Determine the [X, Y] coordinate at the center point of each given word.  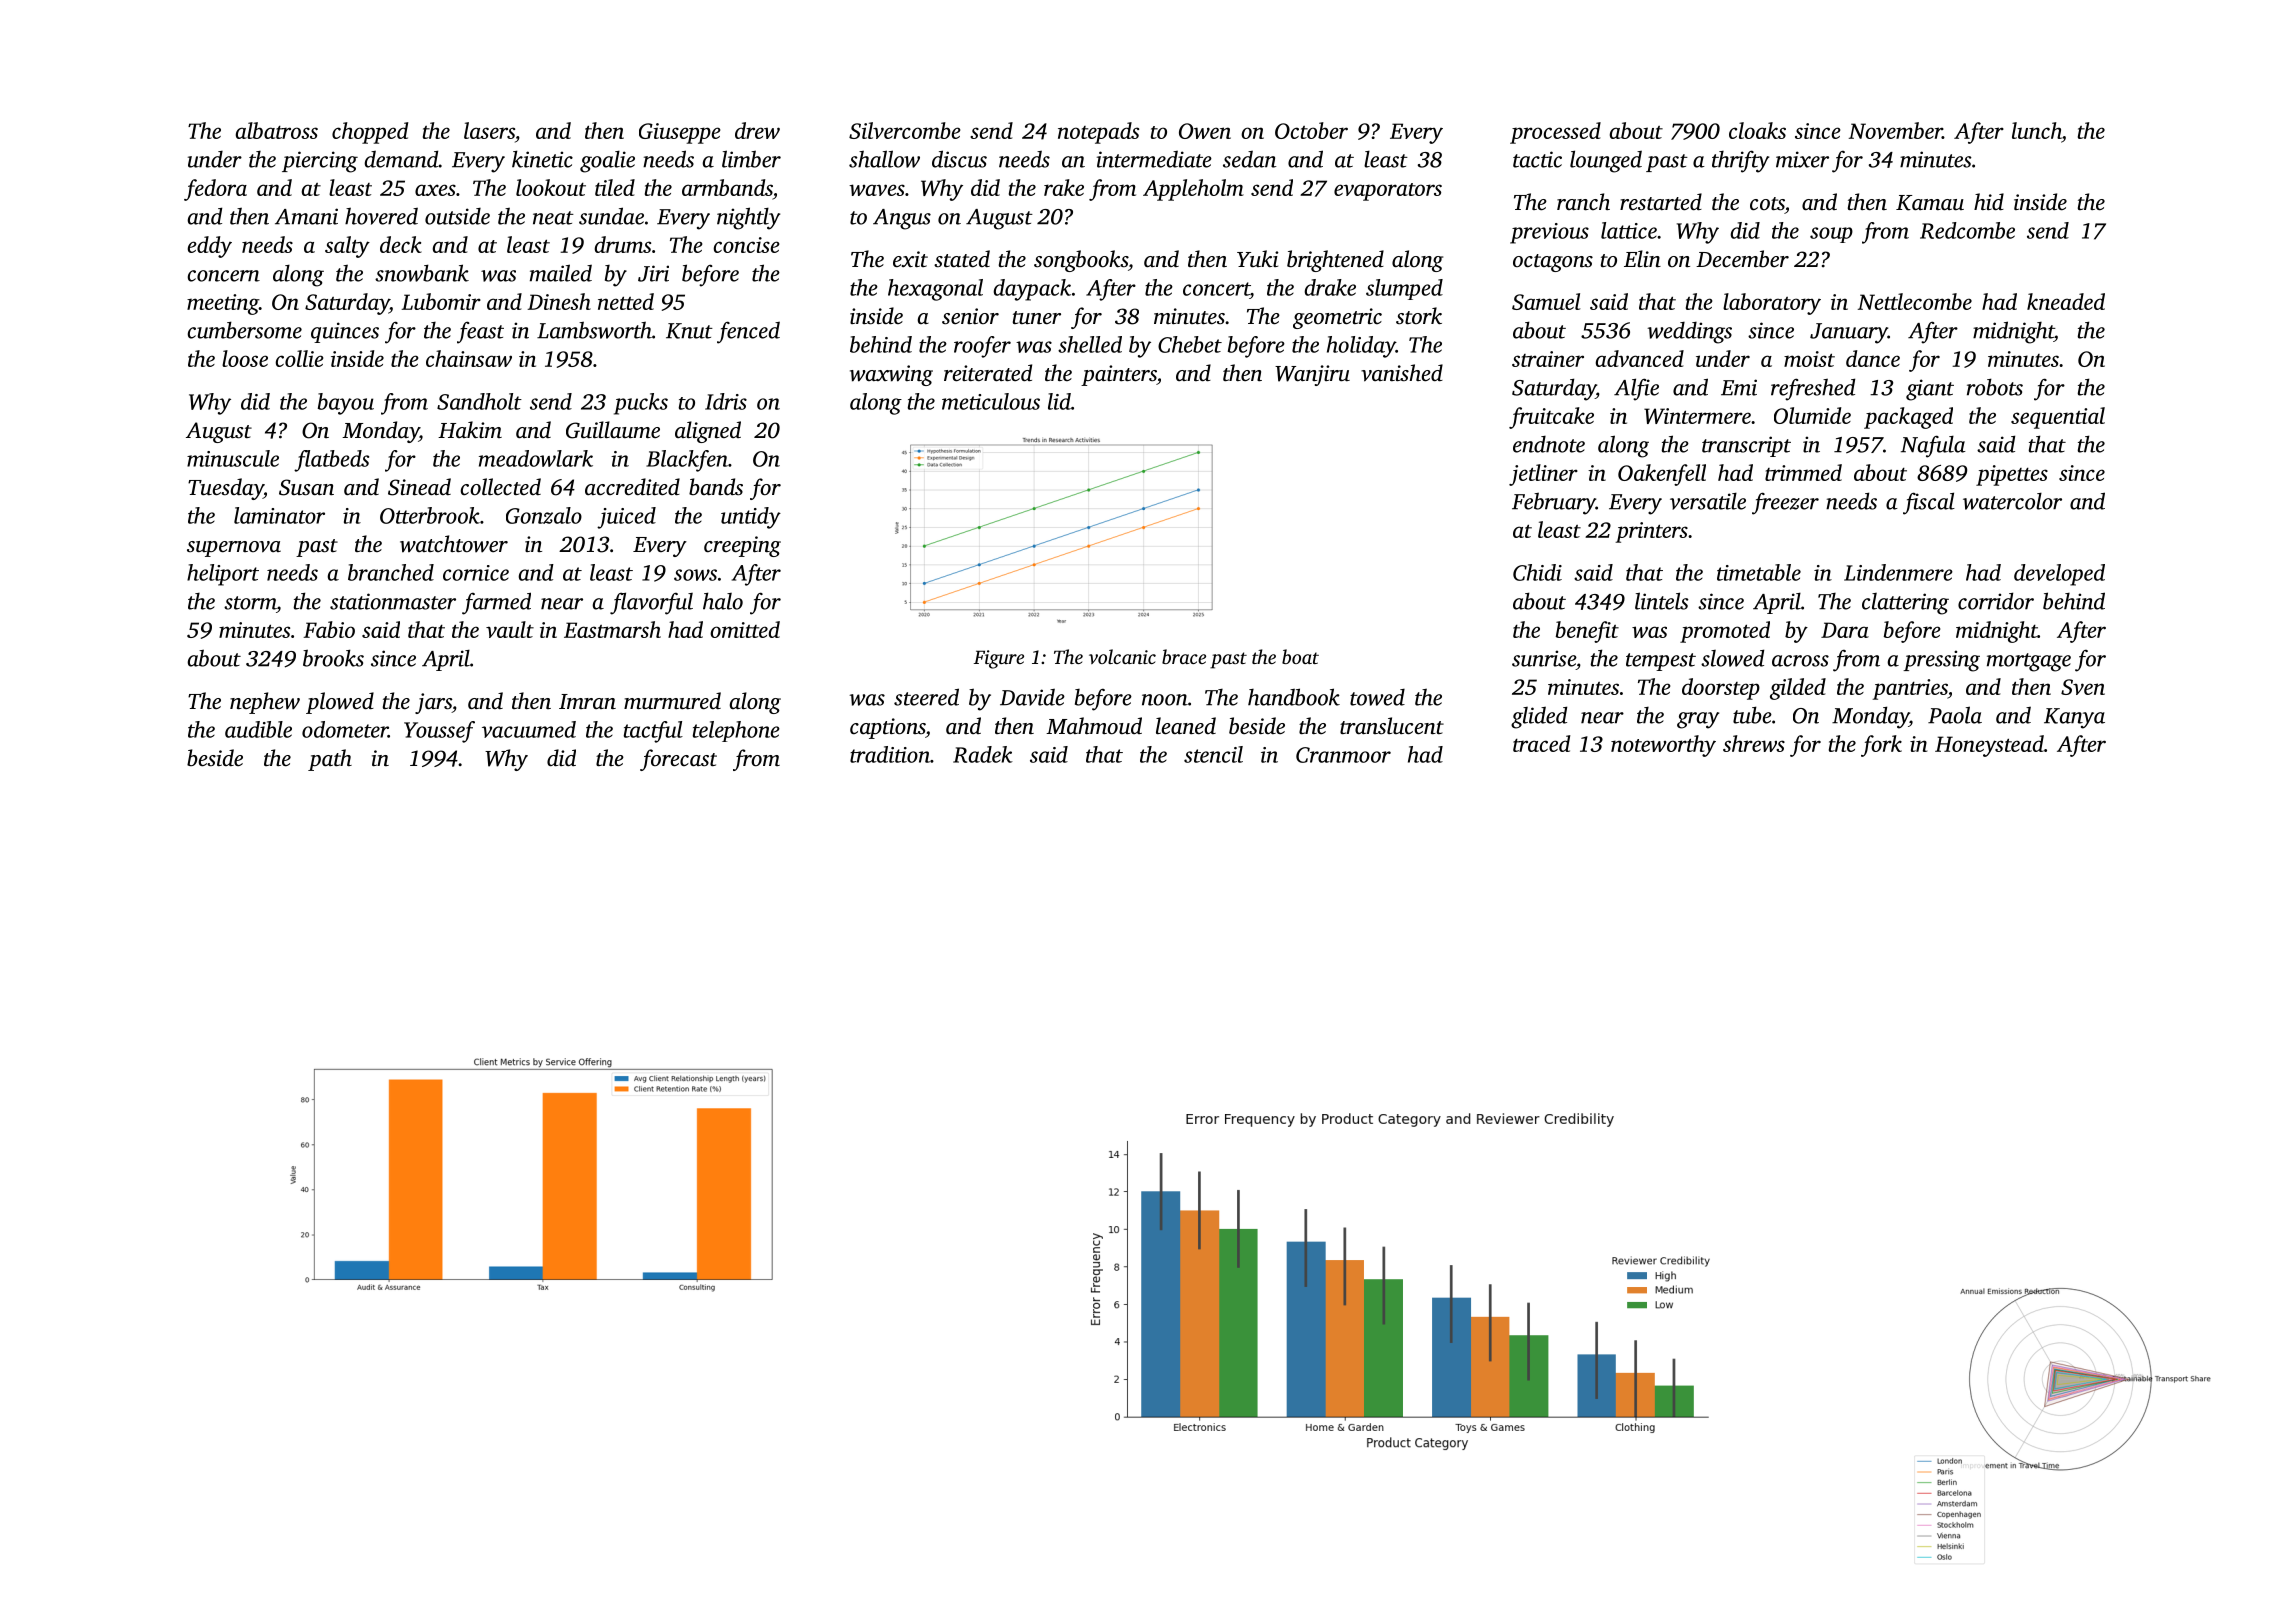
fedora [215, 190]
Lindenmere [1898, 572]
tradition [890, 754]
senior [970, 316]
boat [1300, 656]
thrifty [1740, 161]
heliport [223, 575]
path [330, 760]
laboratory [1772, 304]
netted [626, 301]
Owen [1205, 131]
